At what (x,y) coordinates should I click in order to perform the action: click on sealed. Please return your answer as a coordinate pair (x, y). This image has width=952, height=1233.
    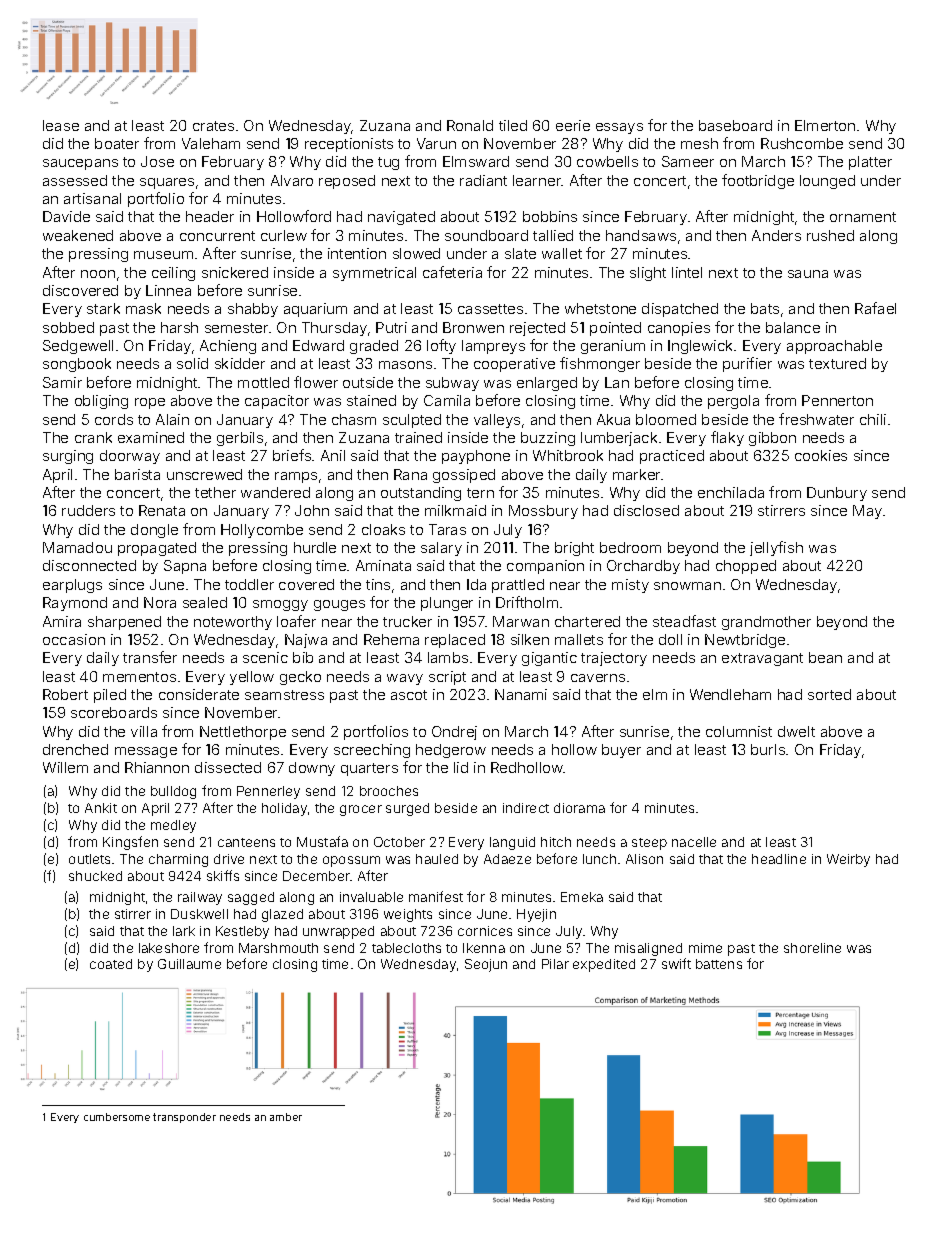
    Looking at the image, I should click on (205, 602).
